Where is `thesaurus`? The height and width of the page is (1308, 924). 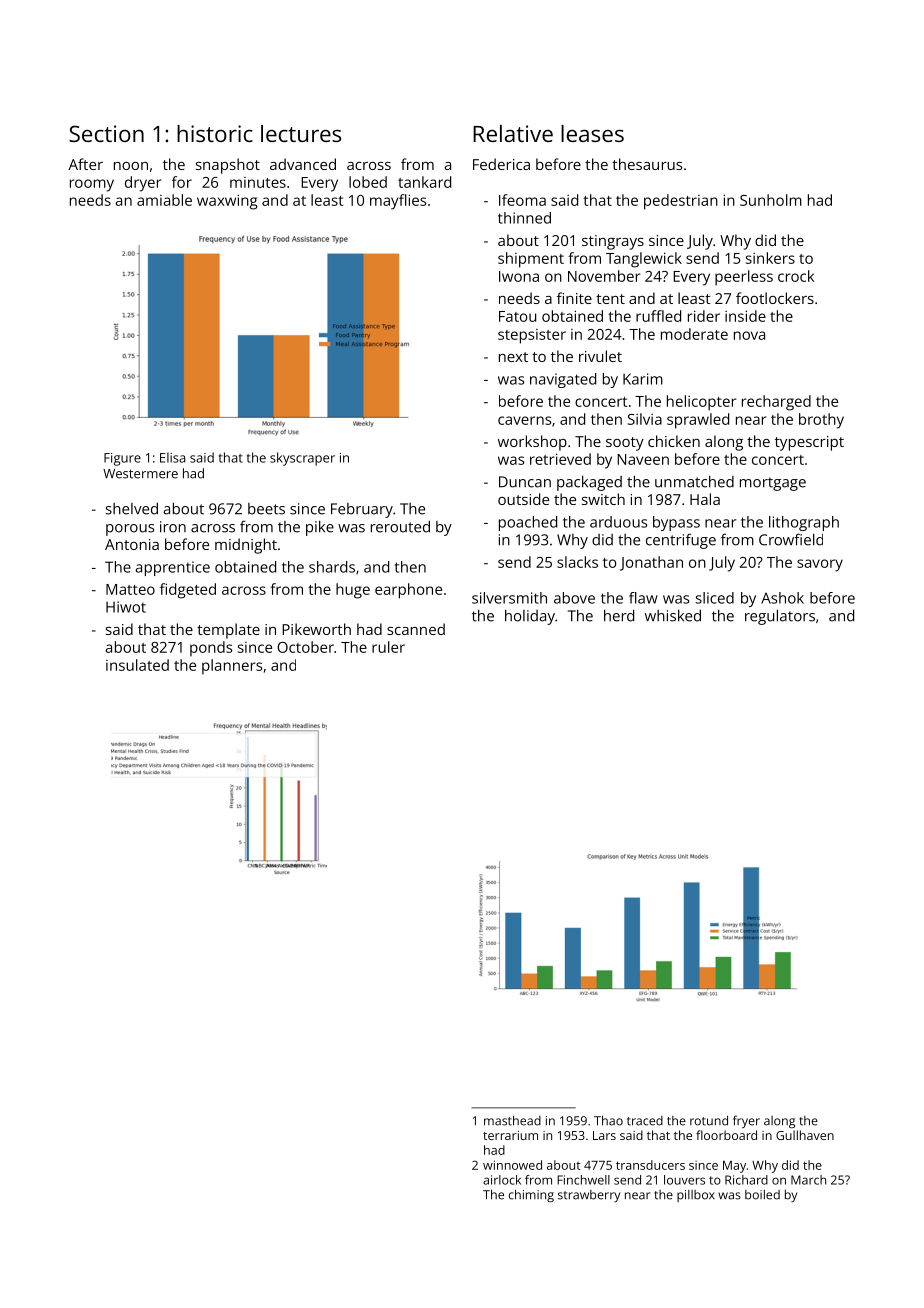
thesaurus is located at coordinates (647, 164).
